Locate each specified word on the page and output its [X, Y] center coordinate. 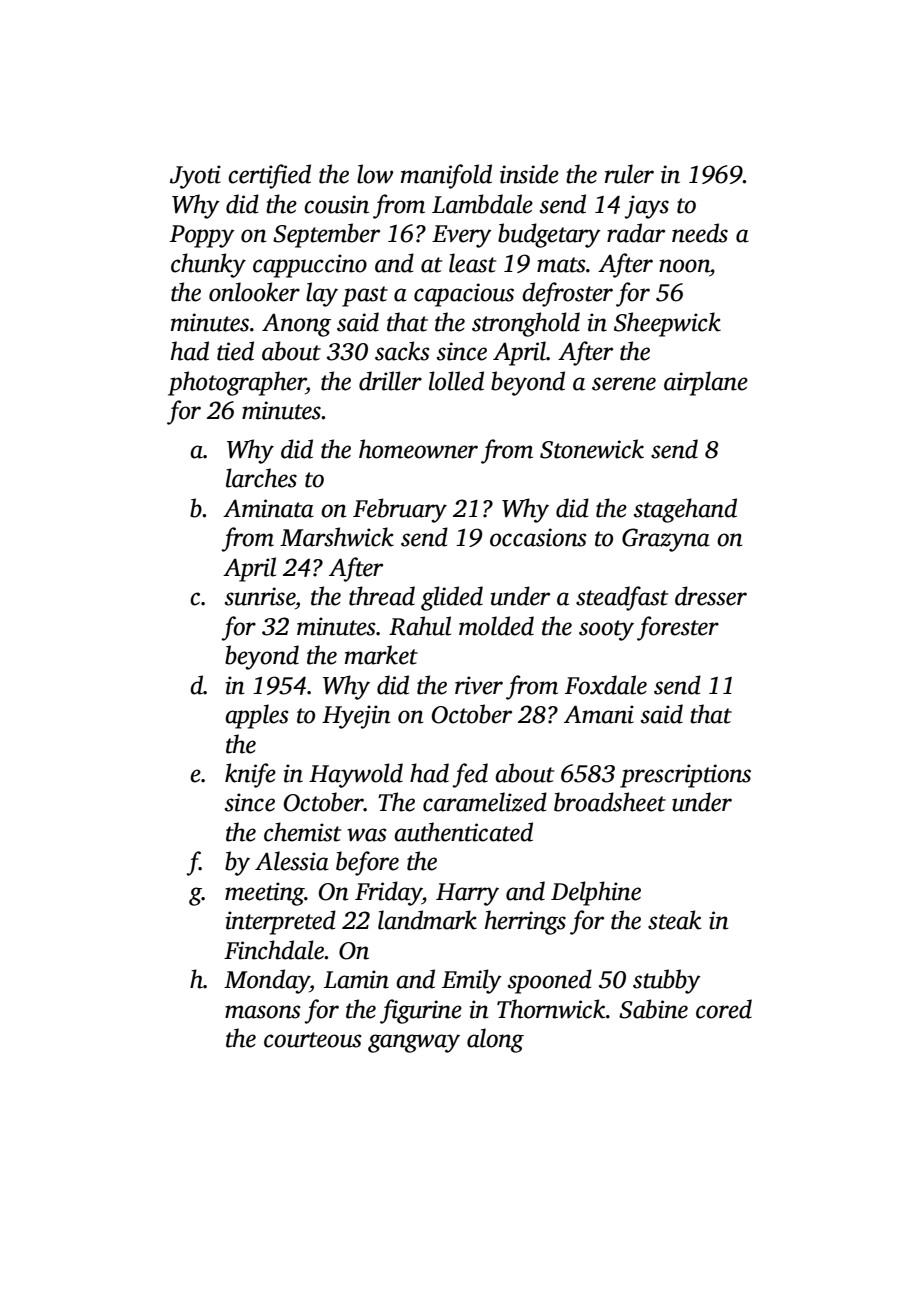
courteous [313, 1040]
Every [462, 236]
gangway [414, 1043]
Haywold [356, 775]
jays [647, 207]
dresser [711, 596]
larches [261, 478]
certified [269, 176]
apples [257, 716]
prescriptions [685, 776]
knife [250, 775]
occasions [538, 537]
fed [470, 775]
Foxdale [606, 685]
